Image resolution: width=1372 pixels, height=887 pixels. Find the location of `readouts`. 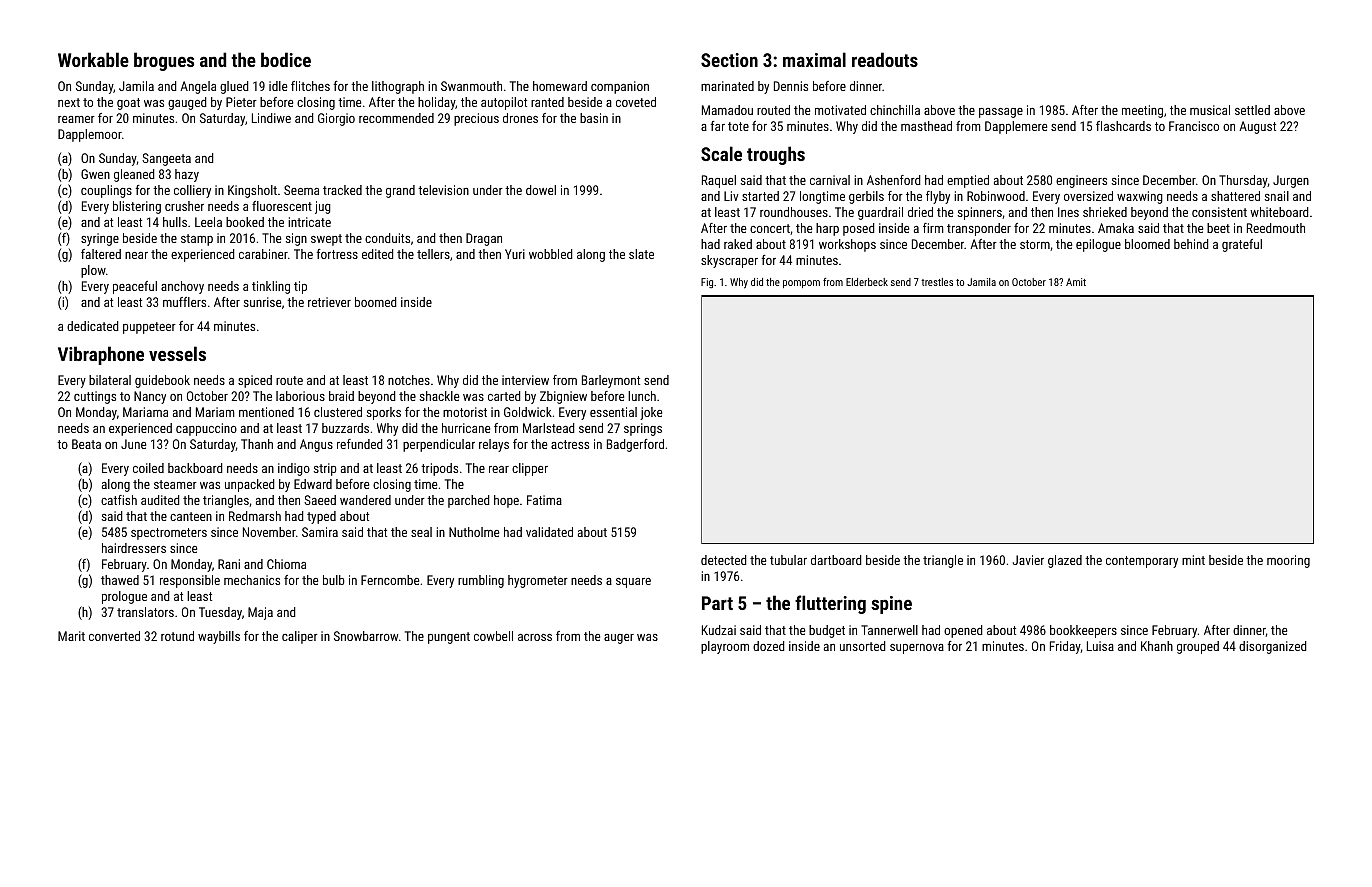

readouts is located at coordinates (885, 59).
